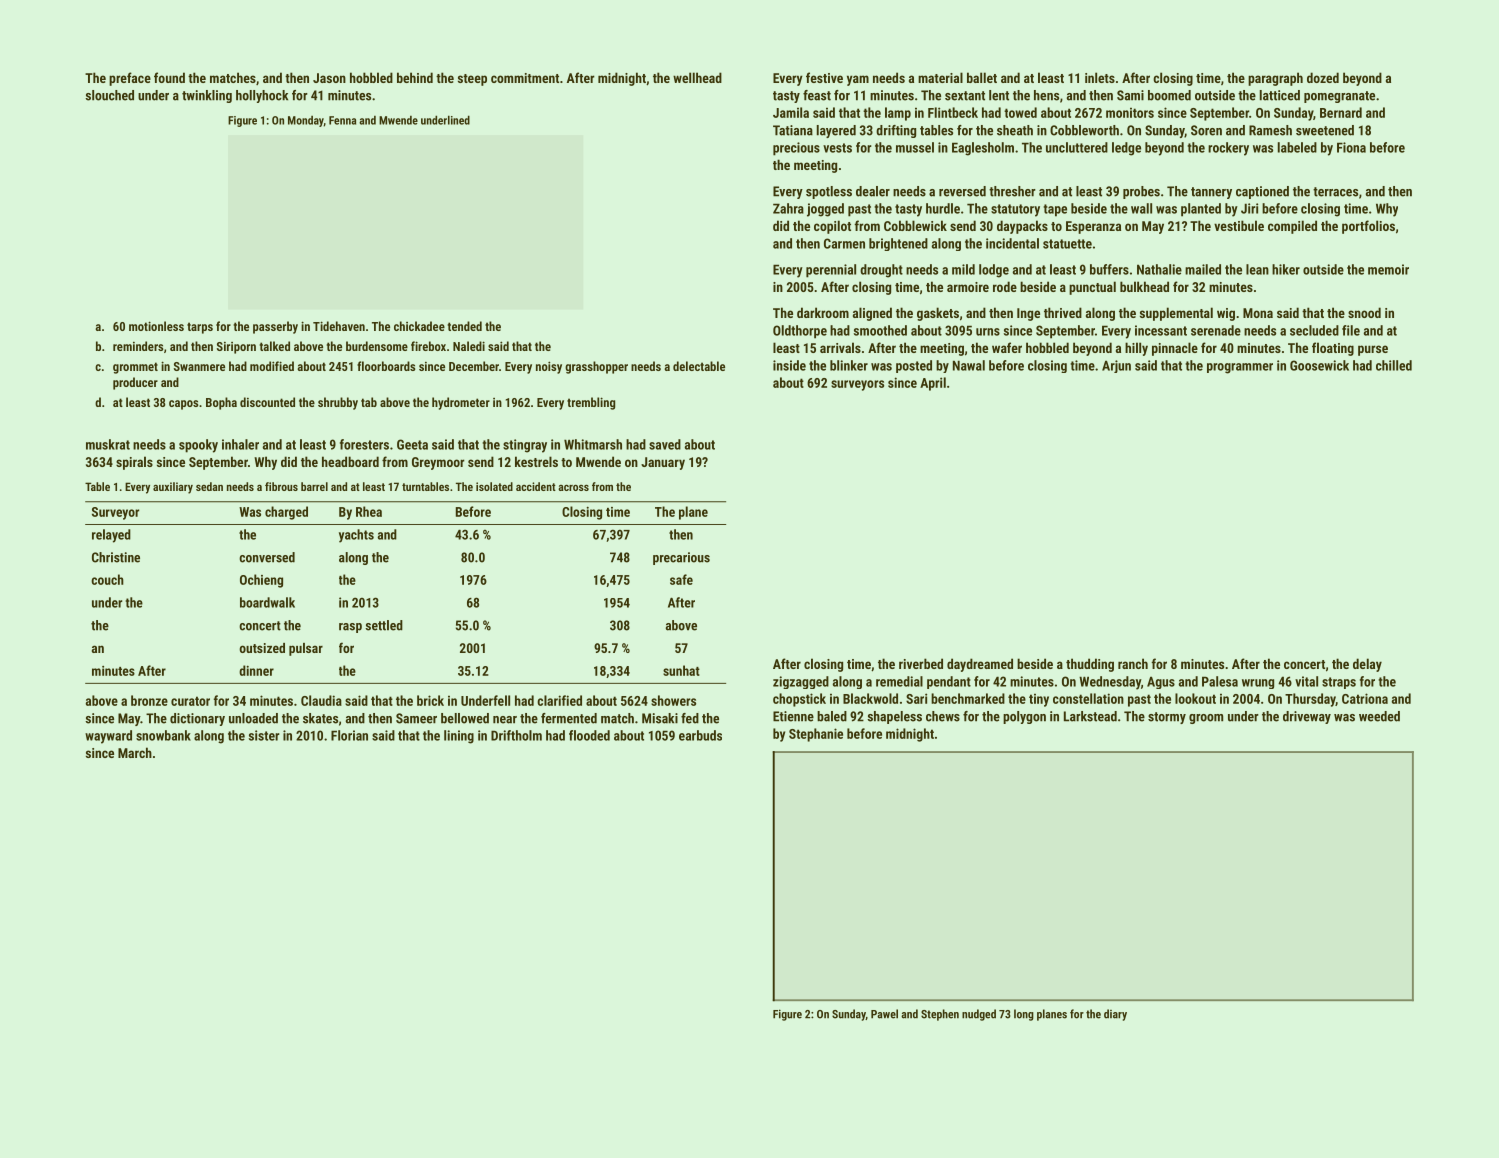 Image resolution: width=1499 pixels, height=1158 pixels. Describe the element at coordinates (884, 1014) in the screenshot. I see `Pawel` at that location.
